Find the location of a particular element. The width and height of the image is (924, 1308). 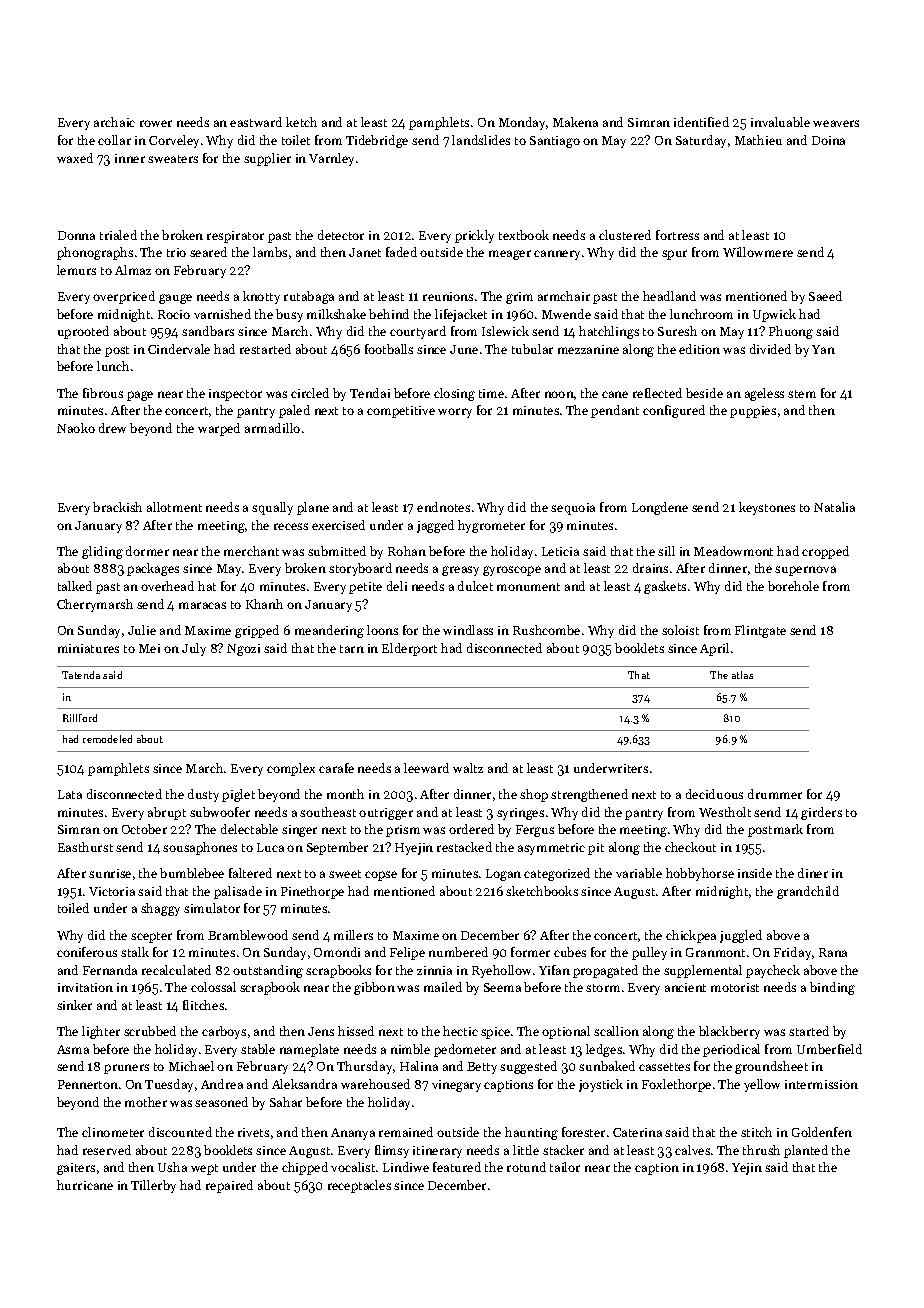

exercised is located at coordinates (338, 525).
